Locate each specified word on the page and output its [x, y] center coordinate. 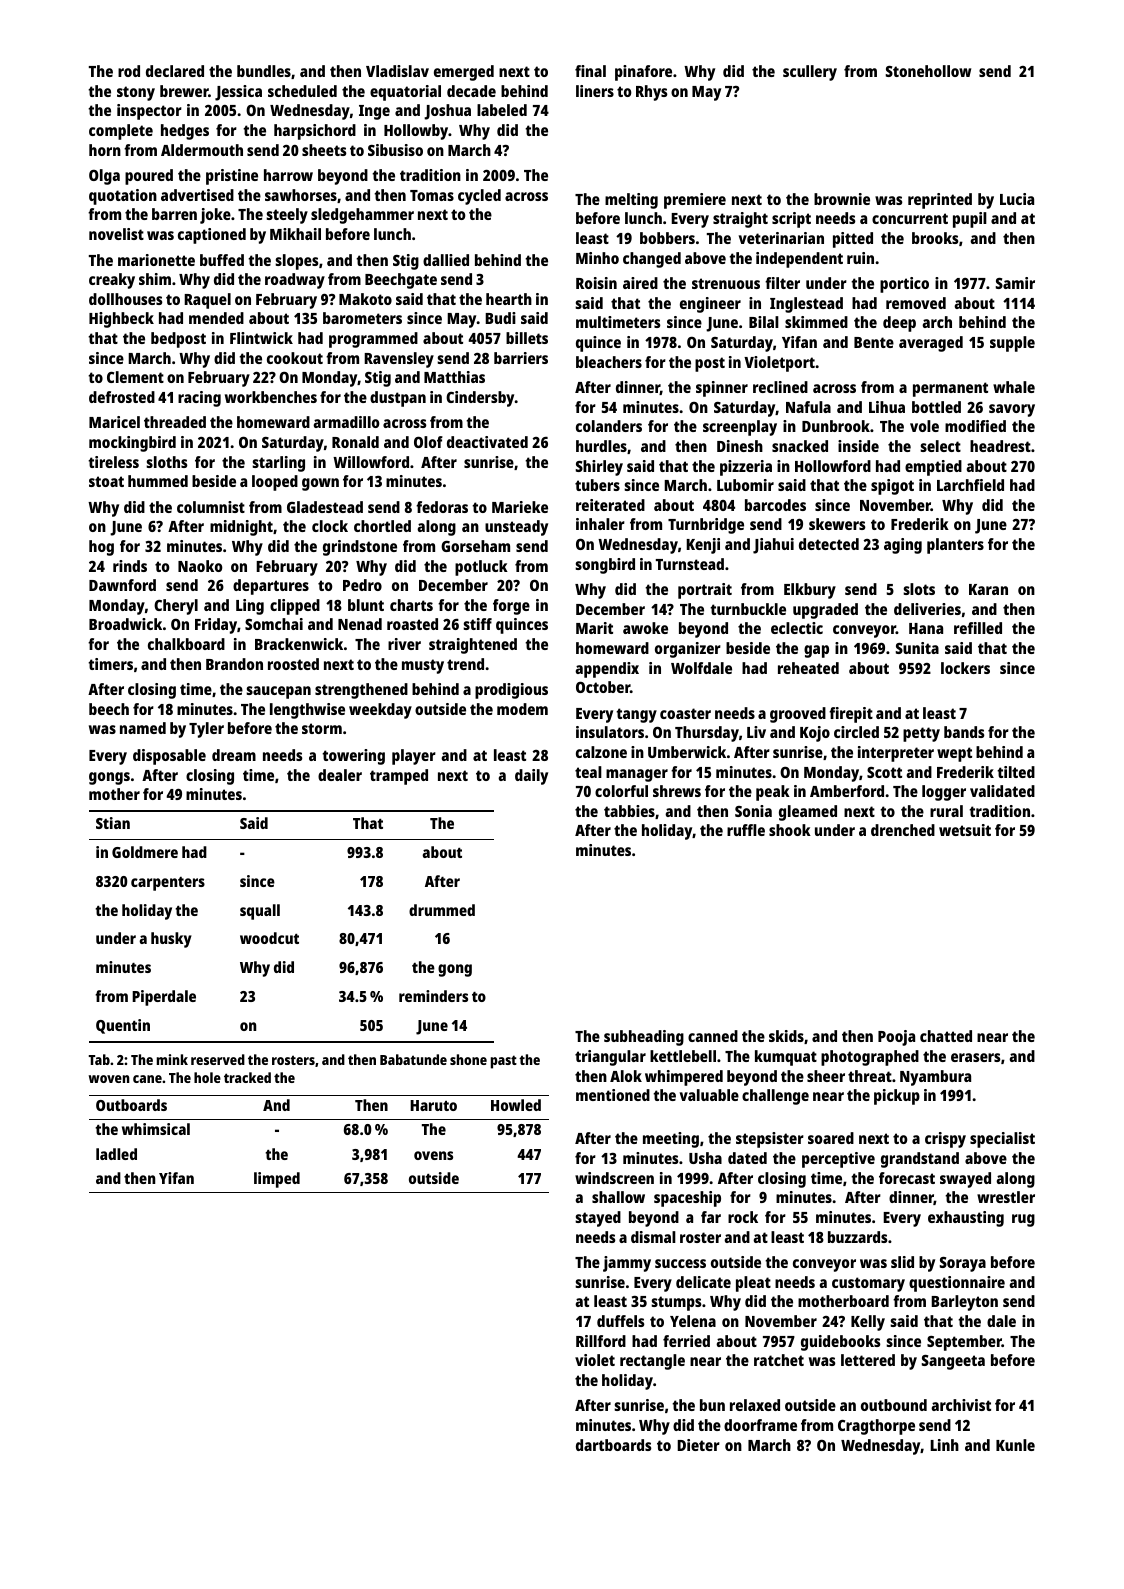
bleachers [609, 362]
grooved [798, 715]
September [964, 1343]
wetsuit [965, 830]
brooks [935, 238]
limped [277, 1180]
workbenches [271, 397]
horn [105, 150]
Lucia [1017, 199]
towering [353, 757]
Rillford [601, 1341]
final [590, 71]
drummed [442, 910]
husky [171, 940]
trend [465, 664]
